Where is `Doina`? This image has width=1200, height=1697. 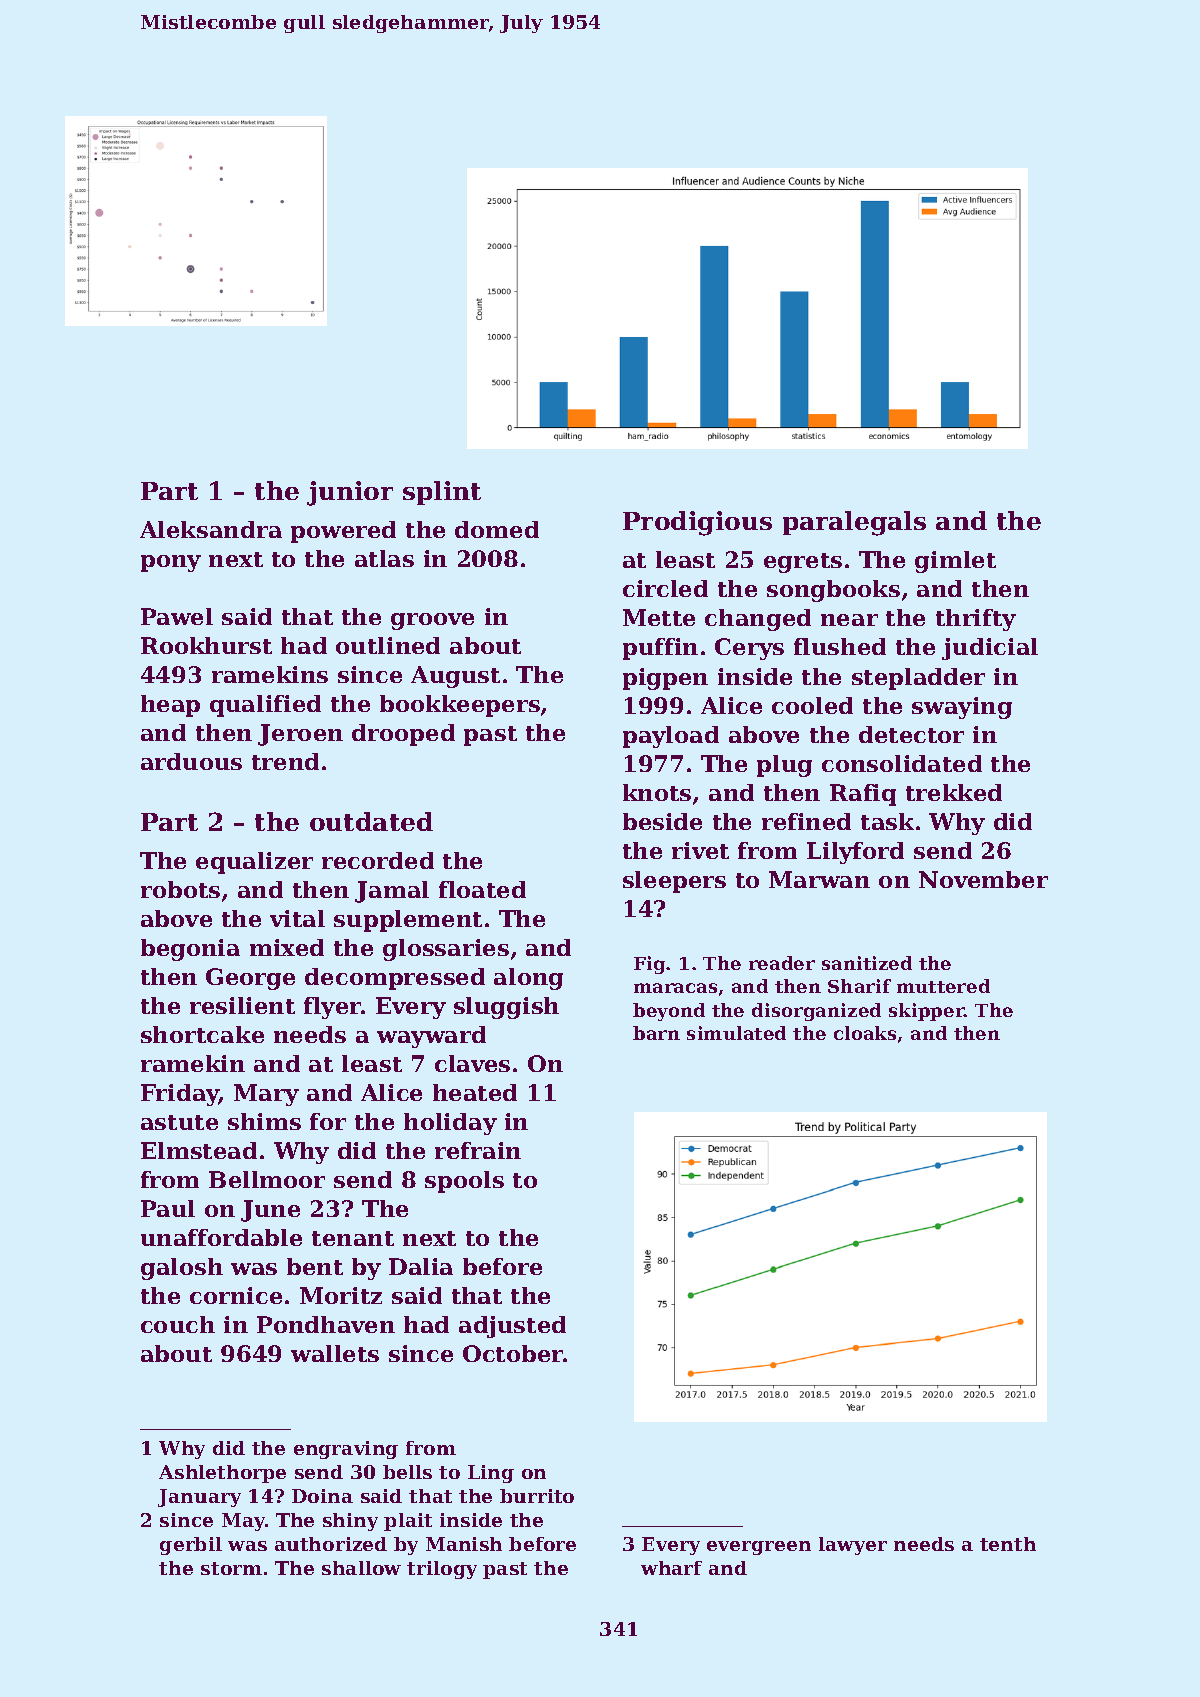
Doina is located at coordinates (322, 1496).
